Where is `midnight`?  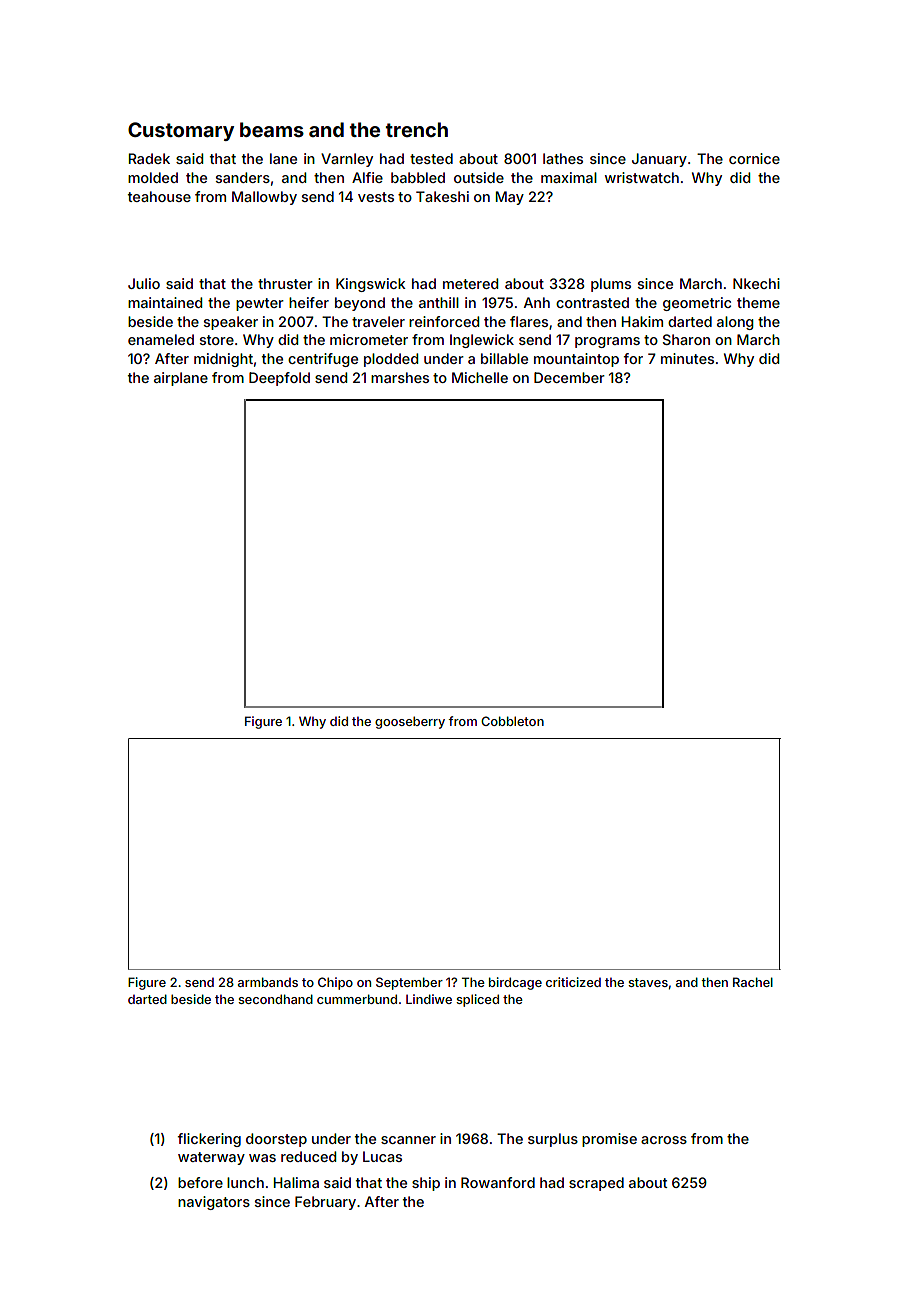 midnight is located at coordinates (223, 360).
